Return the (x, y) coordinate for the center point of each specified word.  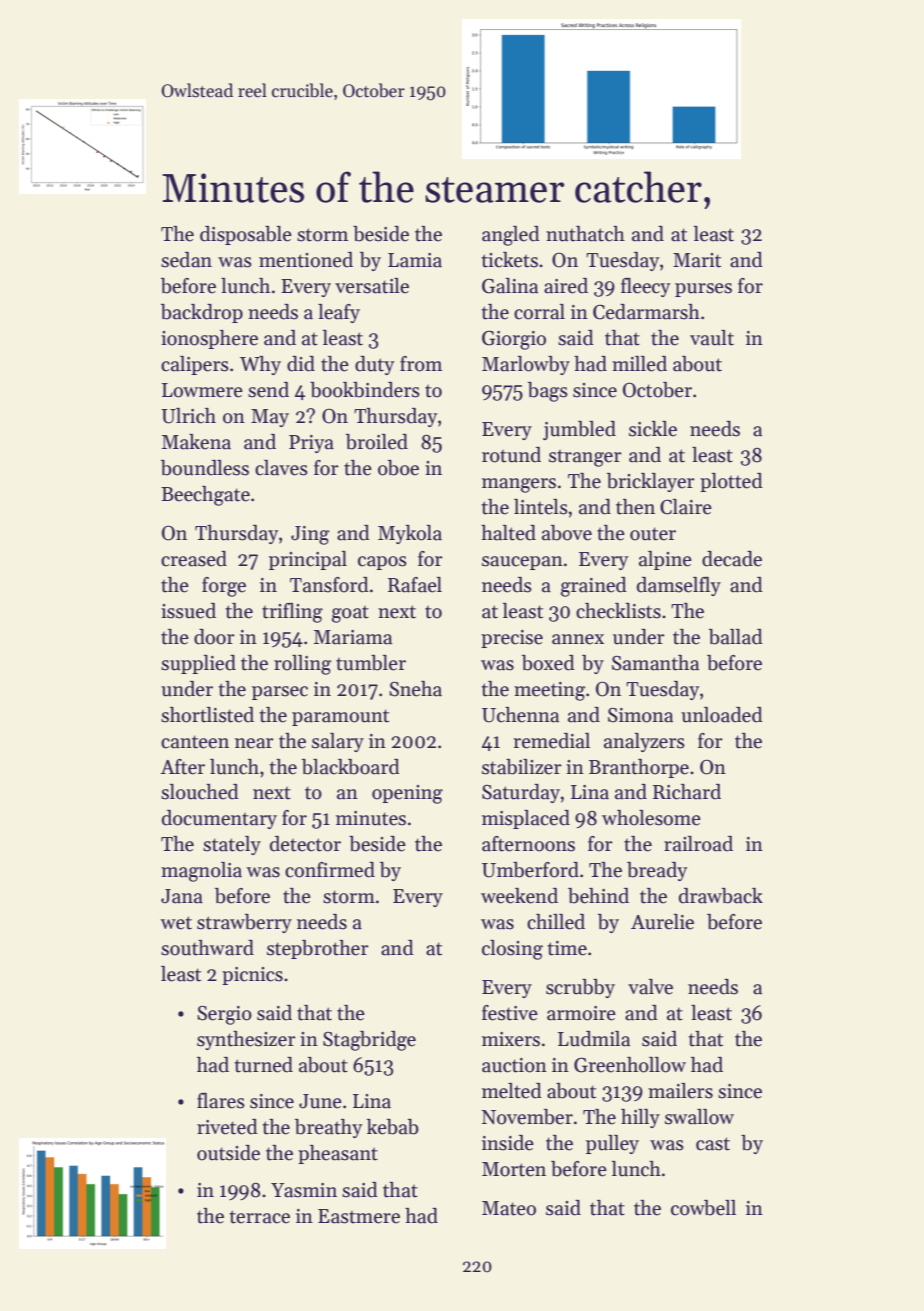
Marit (697, 260)
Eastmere (359, 1216)
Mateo (509, 1208)
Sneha (415, 689)
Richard (687, 792)
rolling (302, 665)
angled (511, 236)
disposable (246, 235)
